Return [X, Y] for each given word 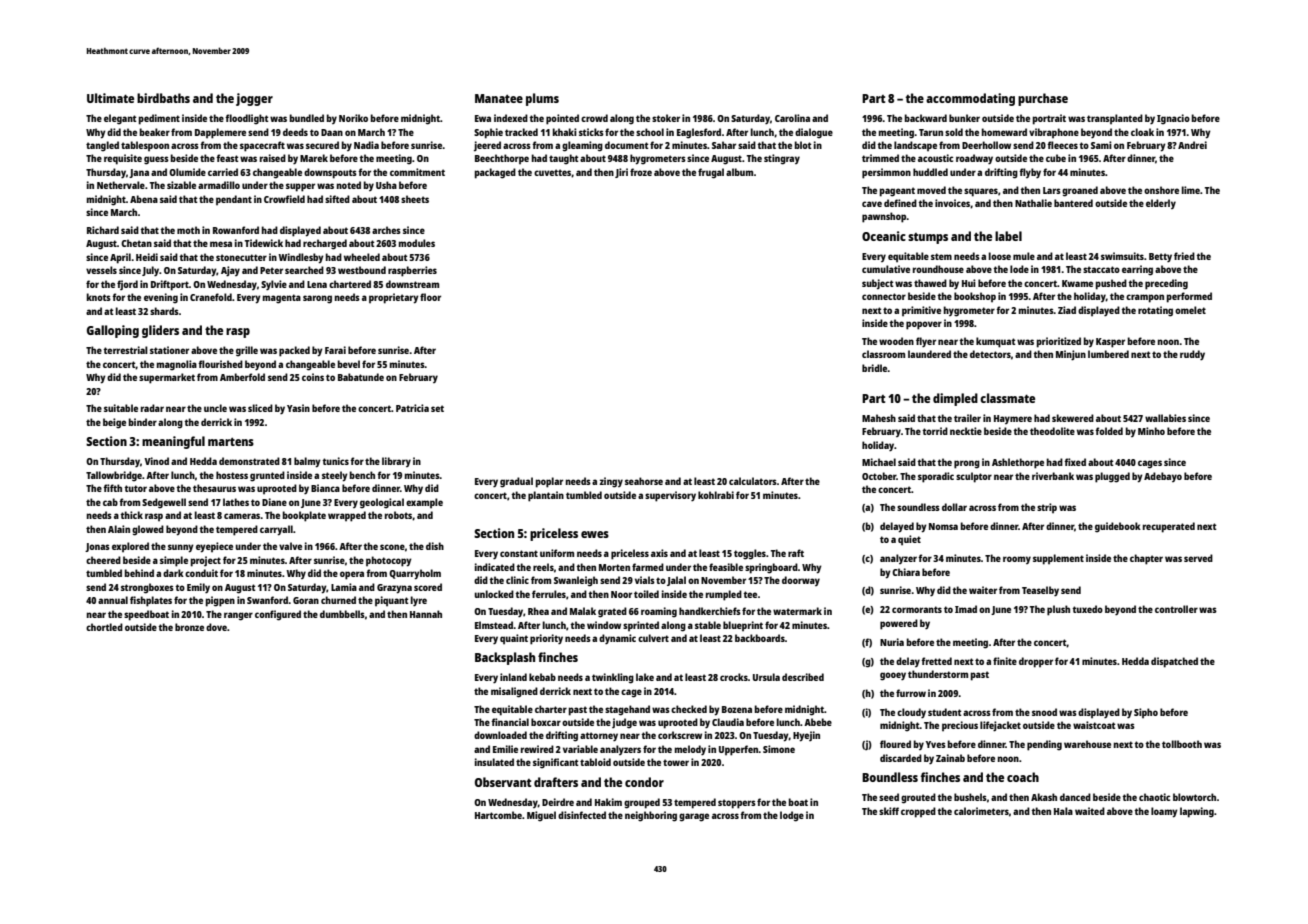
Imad [966, 609]
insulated [494, 762]
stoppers [737, 804]
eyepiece [214, 547]
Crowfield [284, 199]
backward [926, 118]
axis [659, 553]
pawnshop [884, 217]
